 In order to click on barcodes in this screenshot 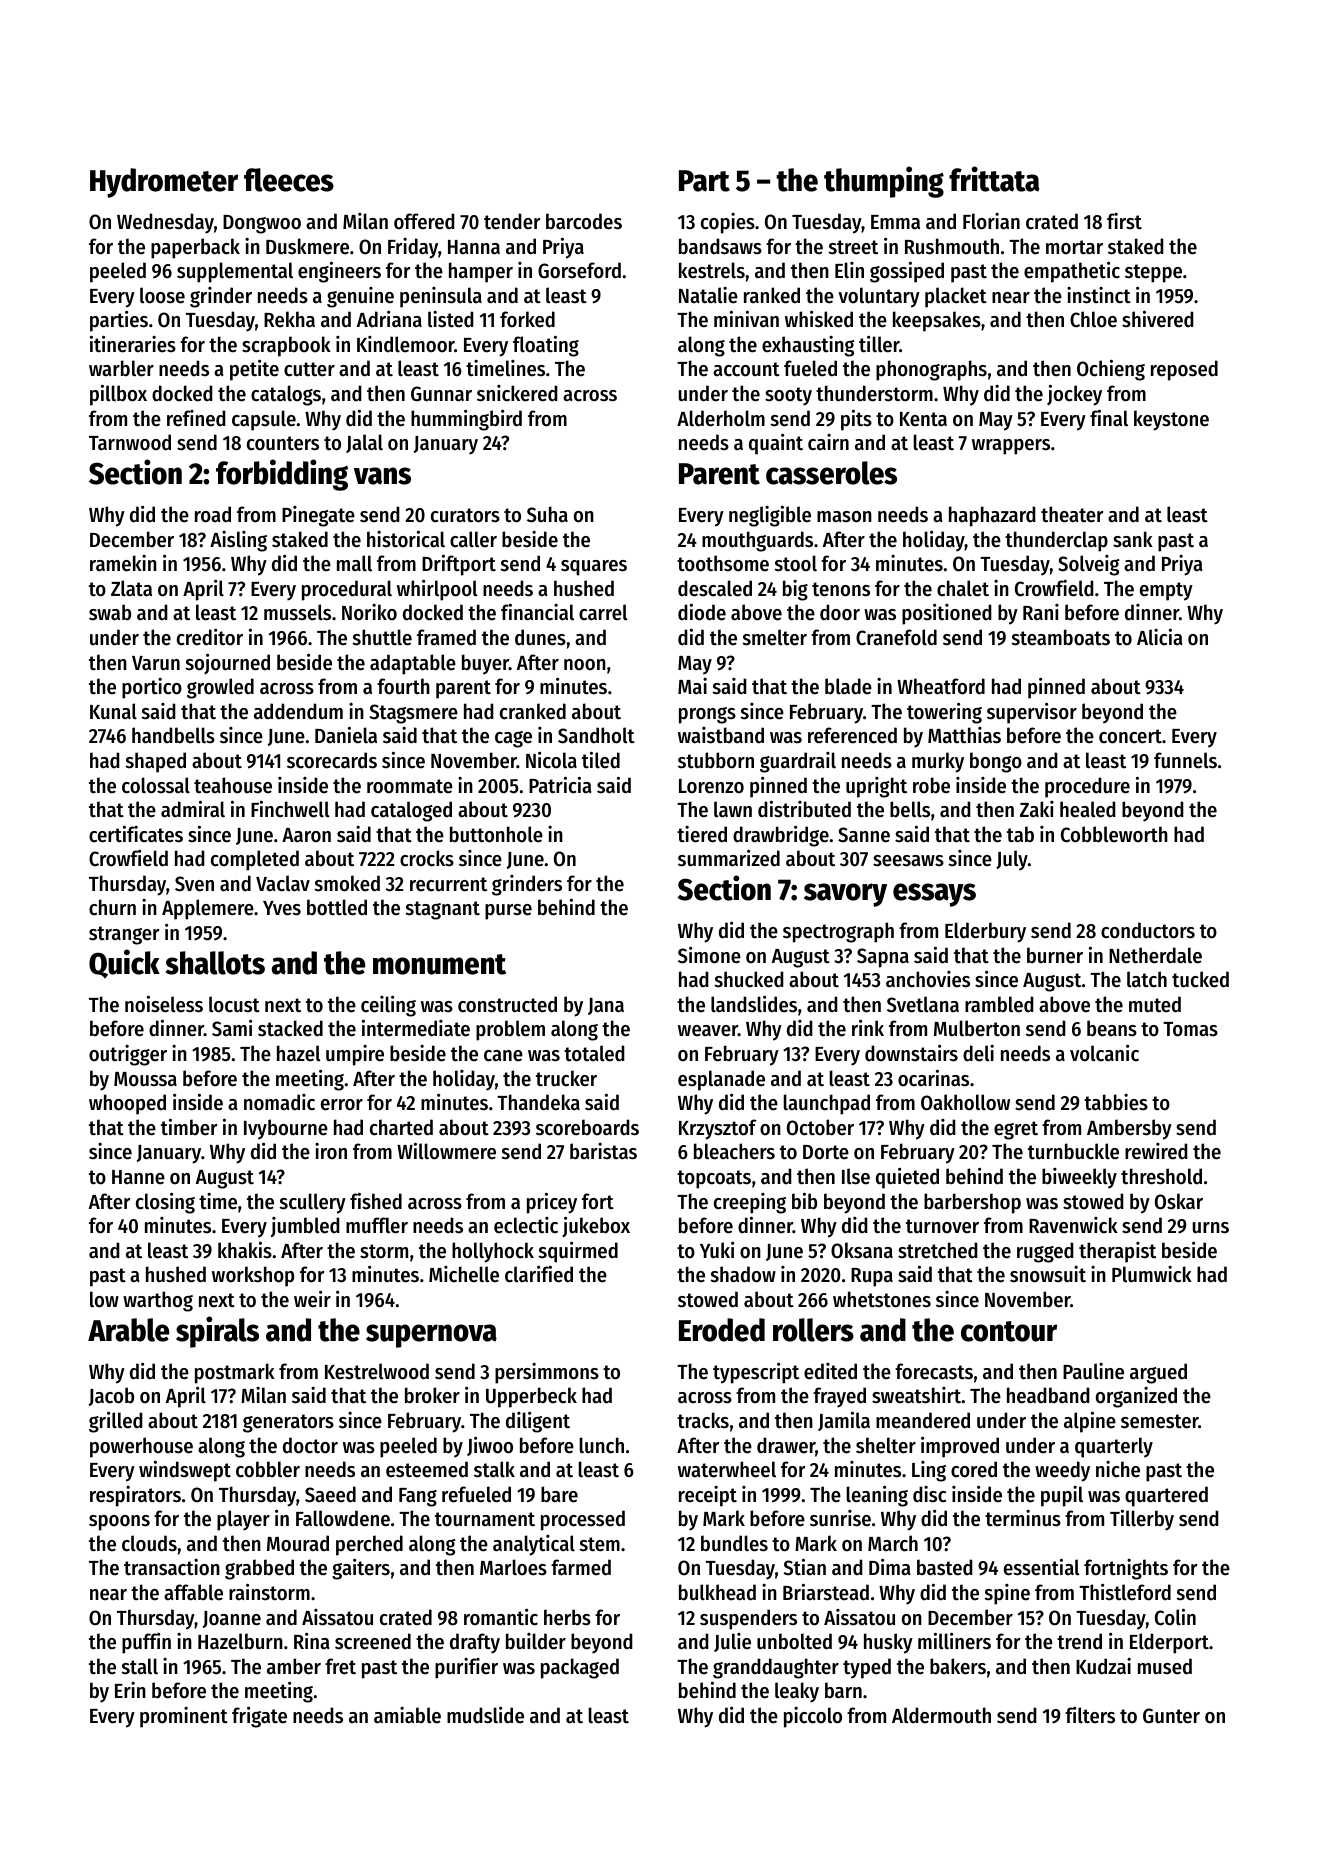, I will do `click(584, 221)`.
